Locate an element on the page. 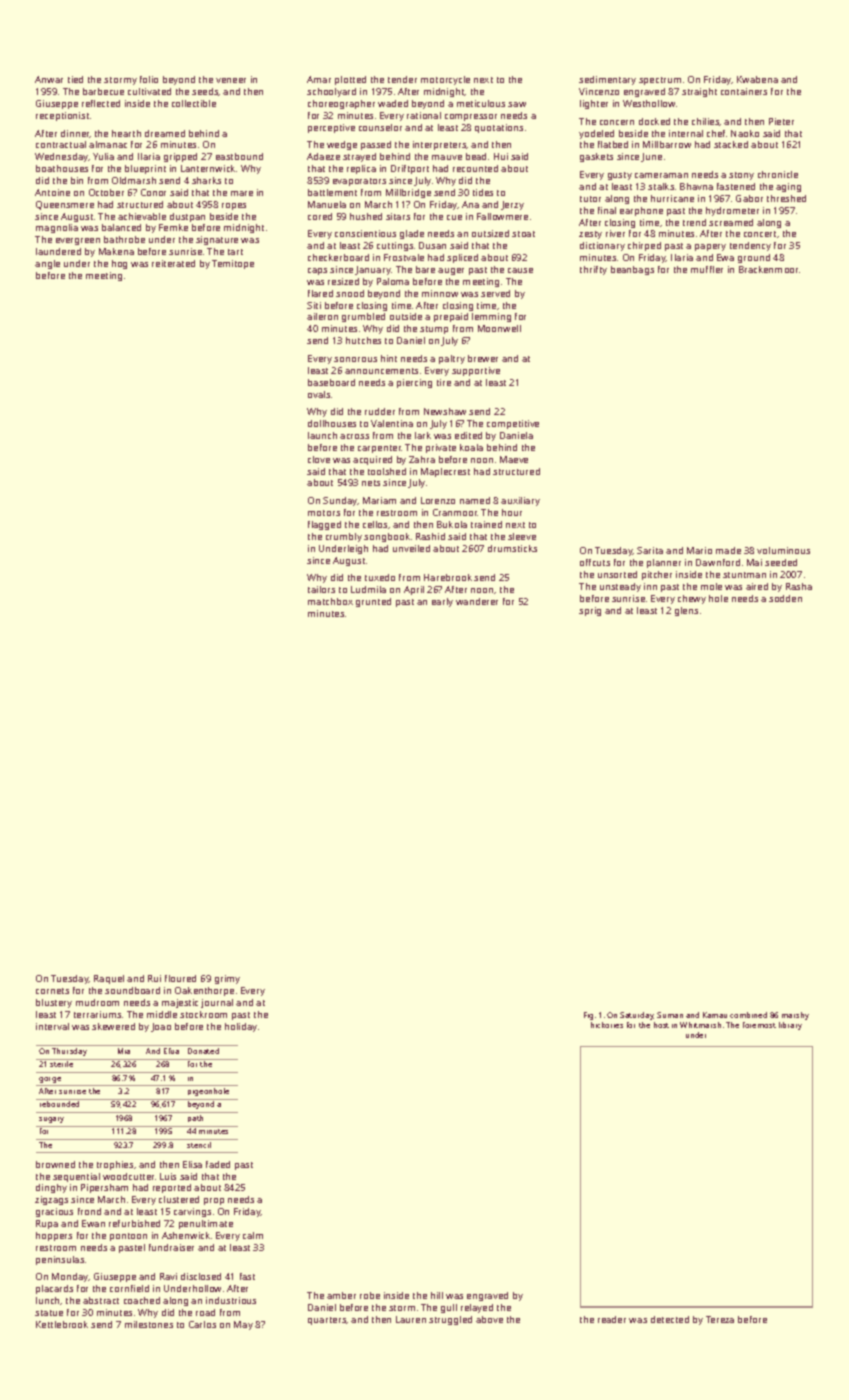  voluminous is located at coordinates (783, 550).
